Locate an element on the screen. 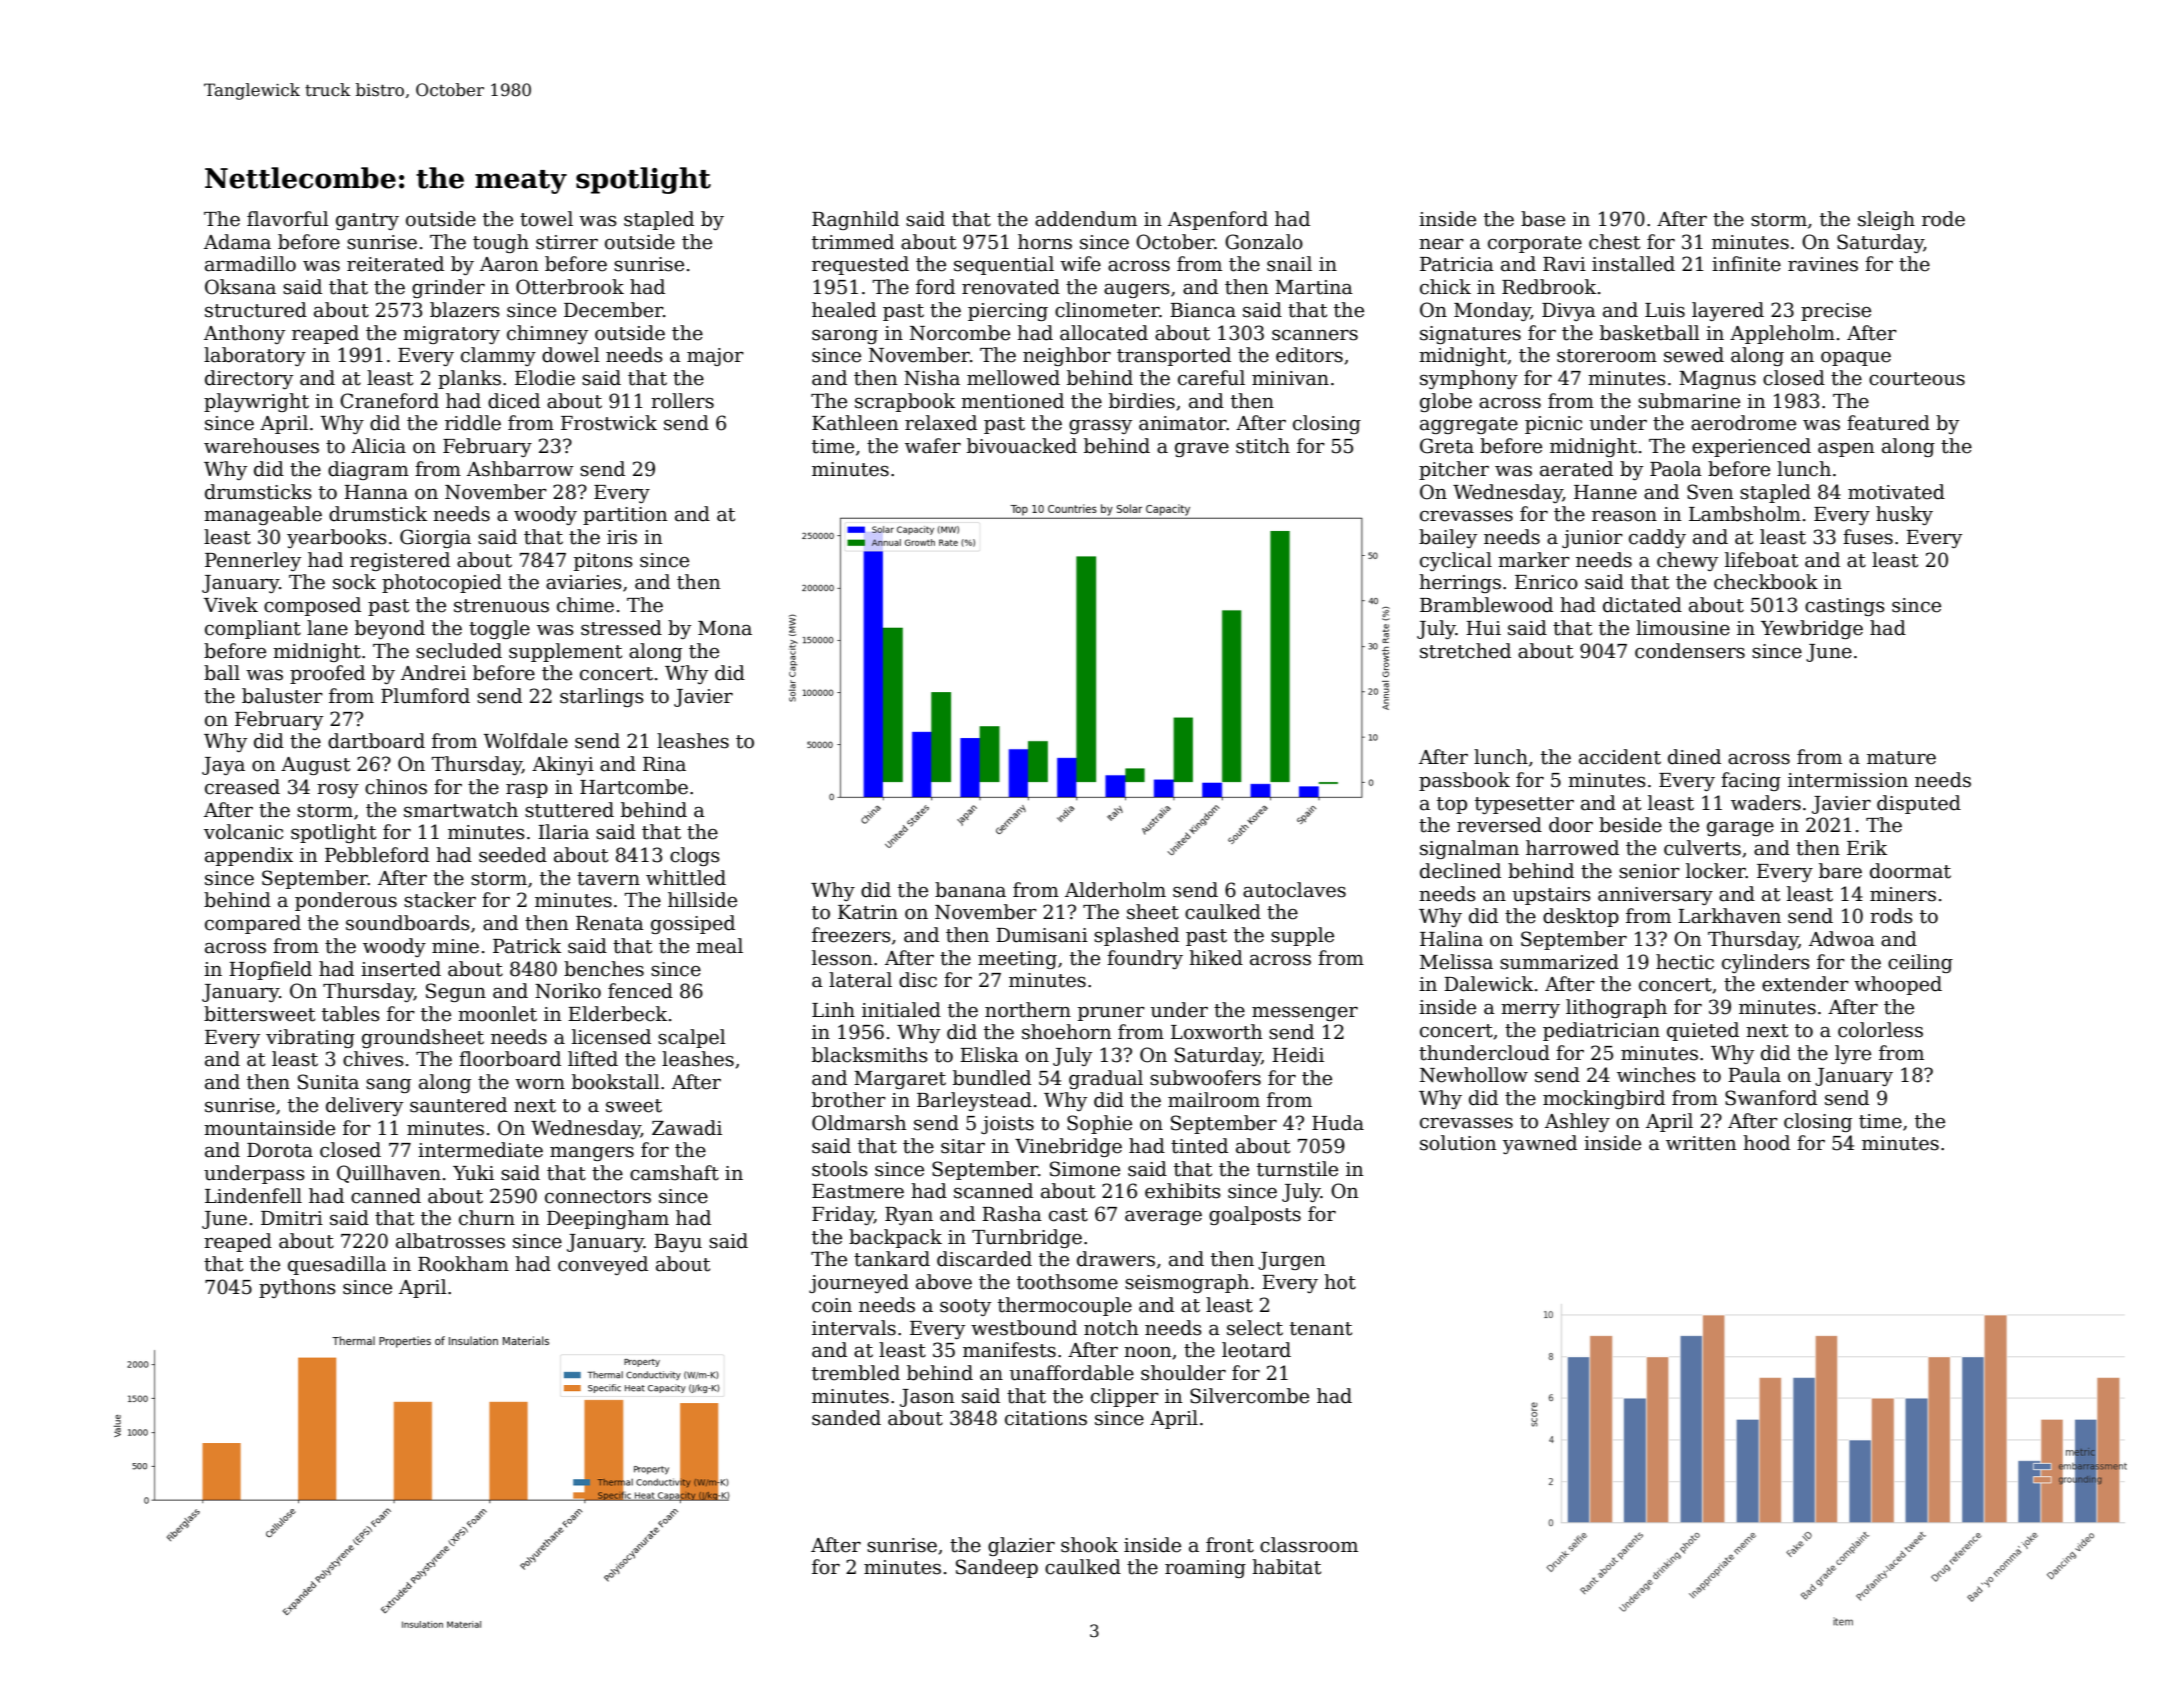 The height and width of the screenshot is (1683, 2178). Sandeep is located at coordinates (997, 1568).
